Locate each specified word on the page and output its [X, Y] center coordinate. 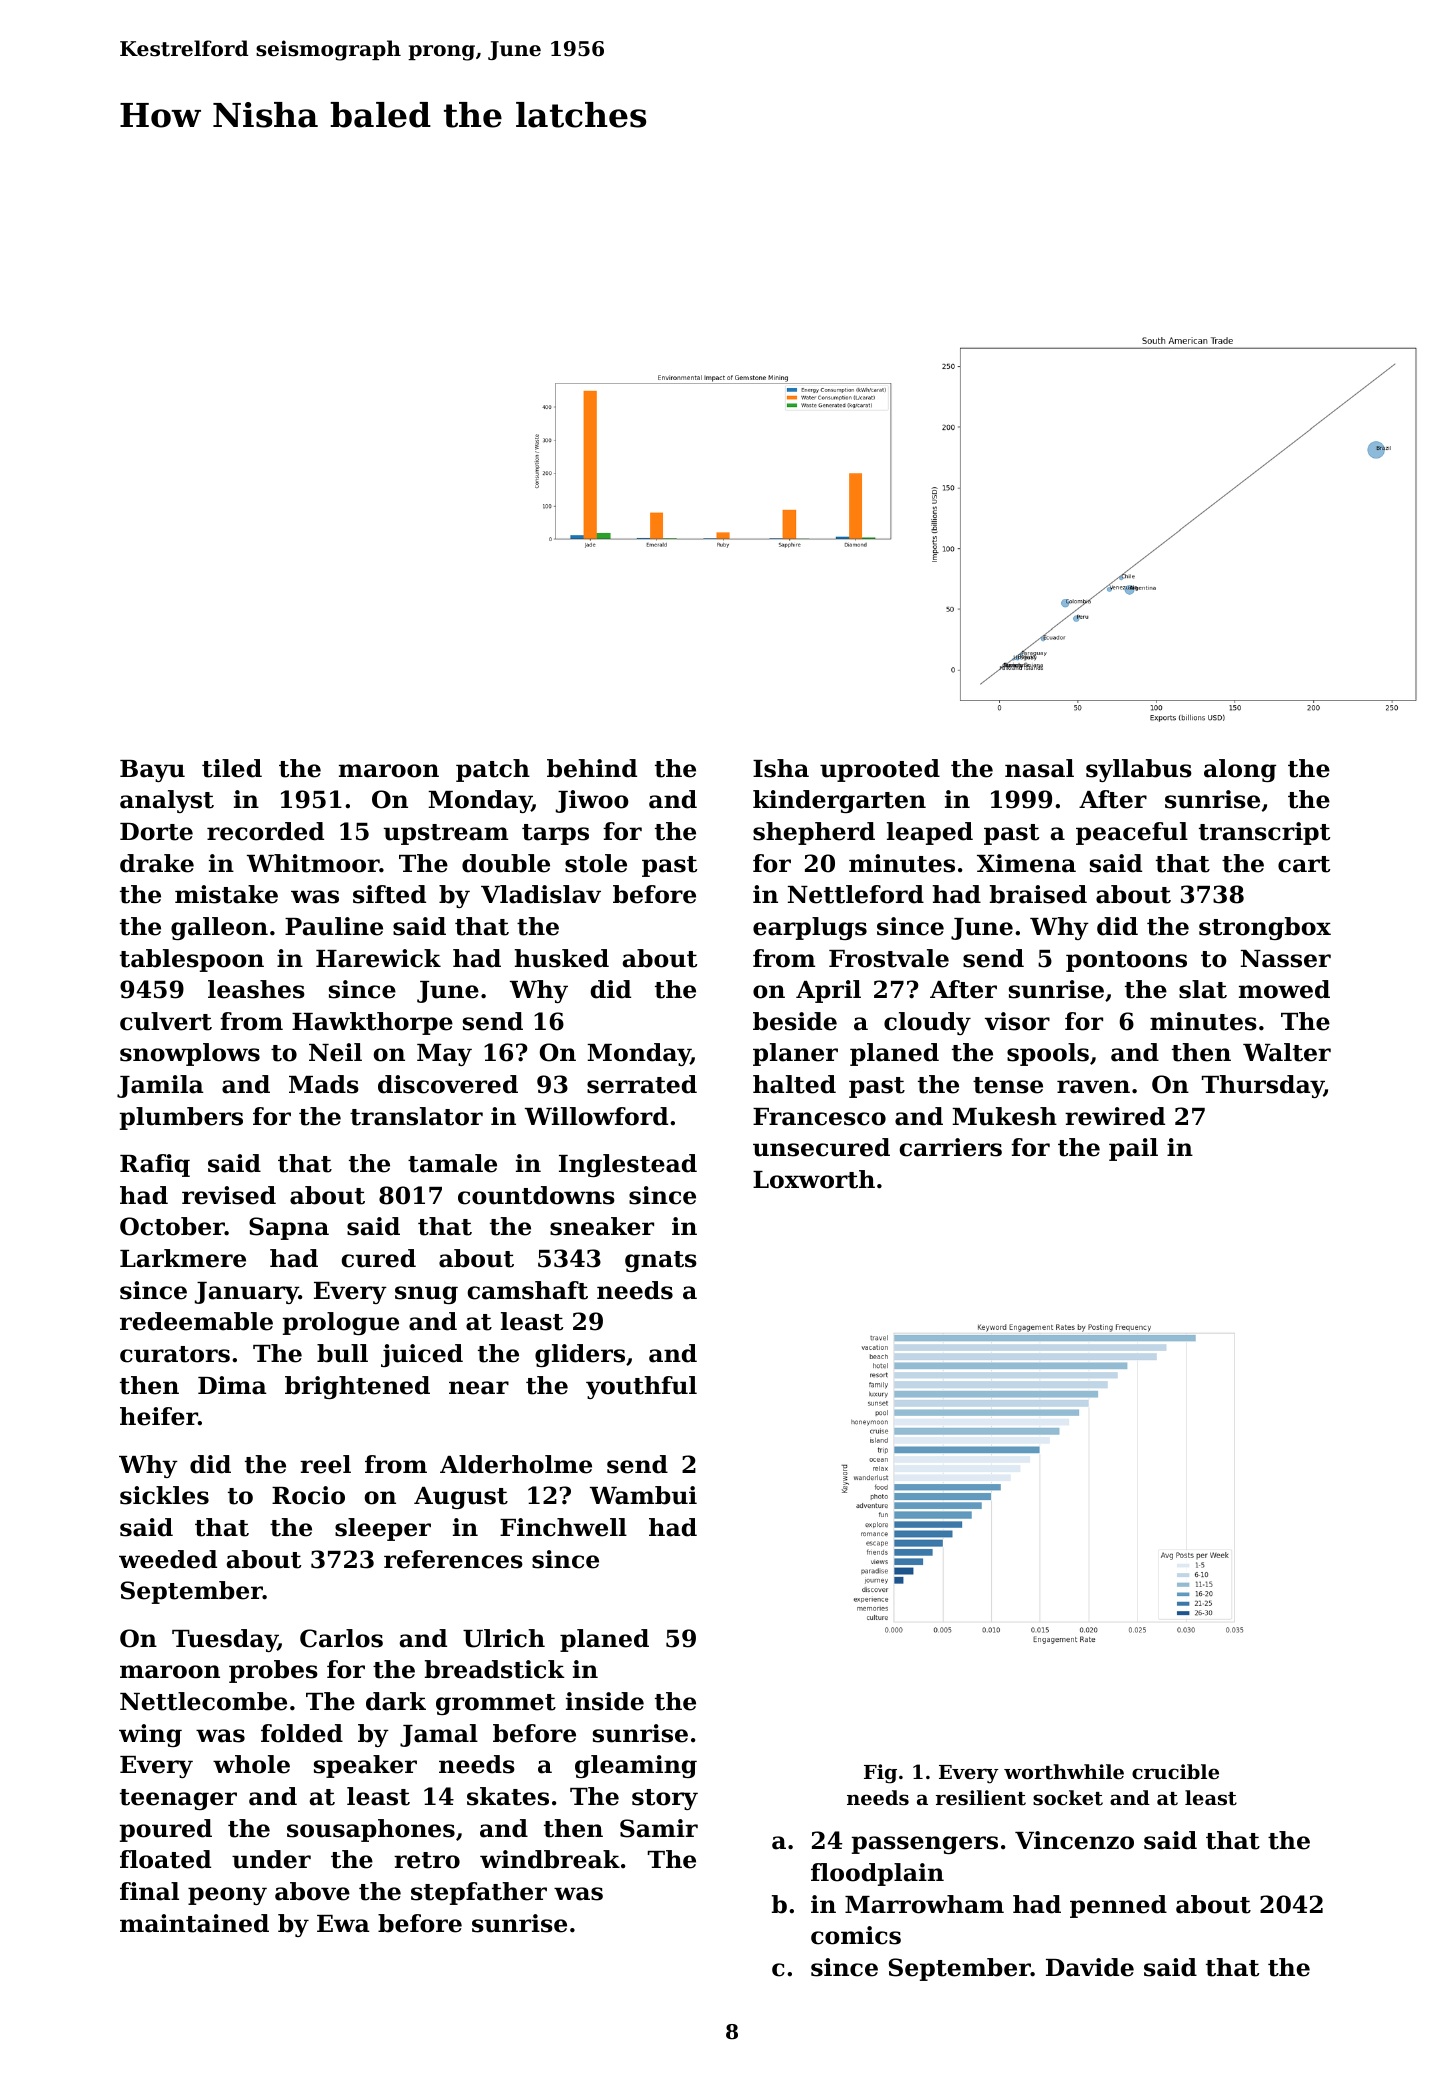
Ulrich [504, 1638]
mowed [1284, 989]
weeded [168, 1559]
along [1240, 770]
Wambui [643, 1495]
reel [325, 1464]
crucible [1175, 1771]
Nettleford [856, 894]
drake [157, 863]
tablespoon [192, 960]
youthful [641, 1387]
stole [596, 863]
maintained [194, 1923]
